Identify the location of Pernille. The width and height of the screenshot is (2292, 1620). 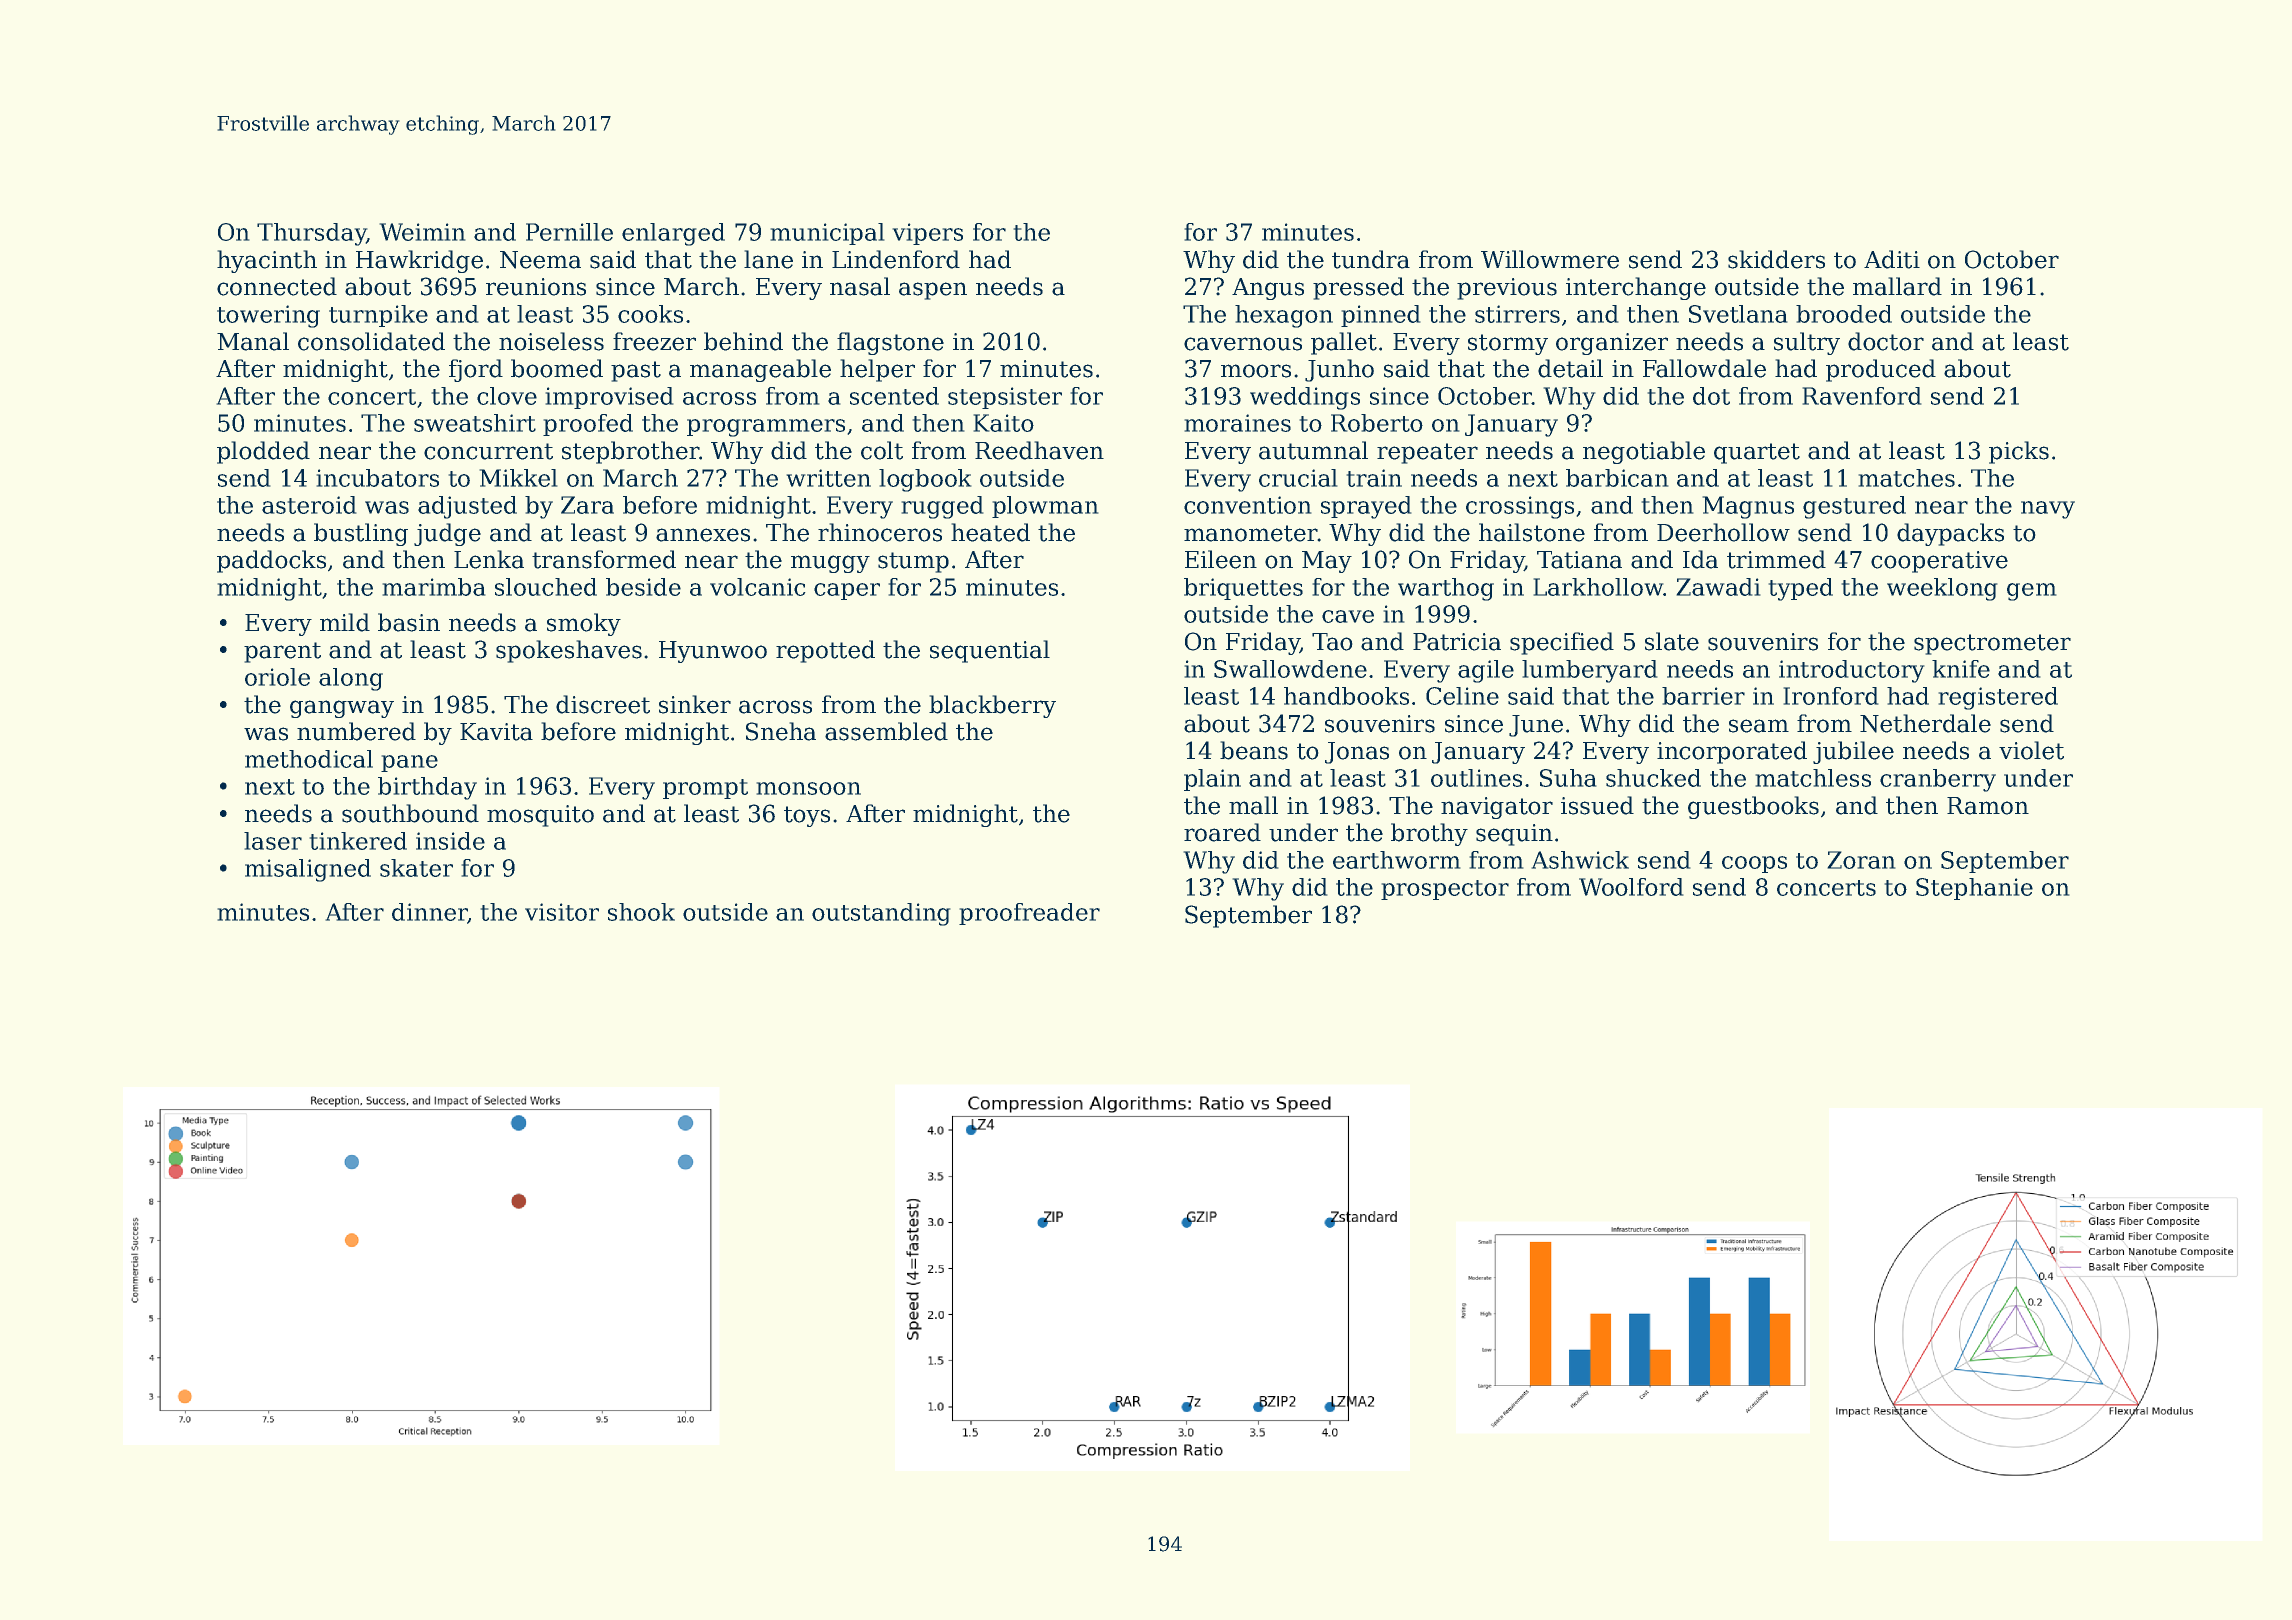
(569, 232).
